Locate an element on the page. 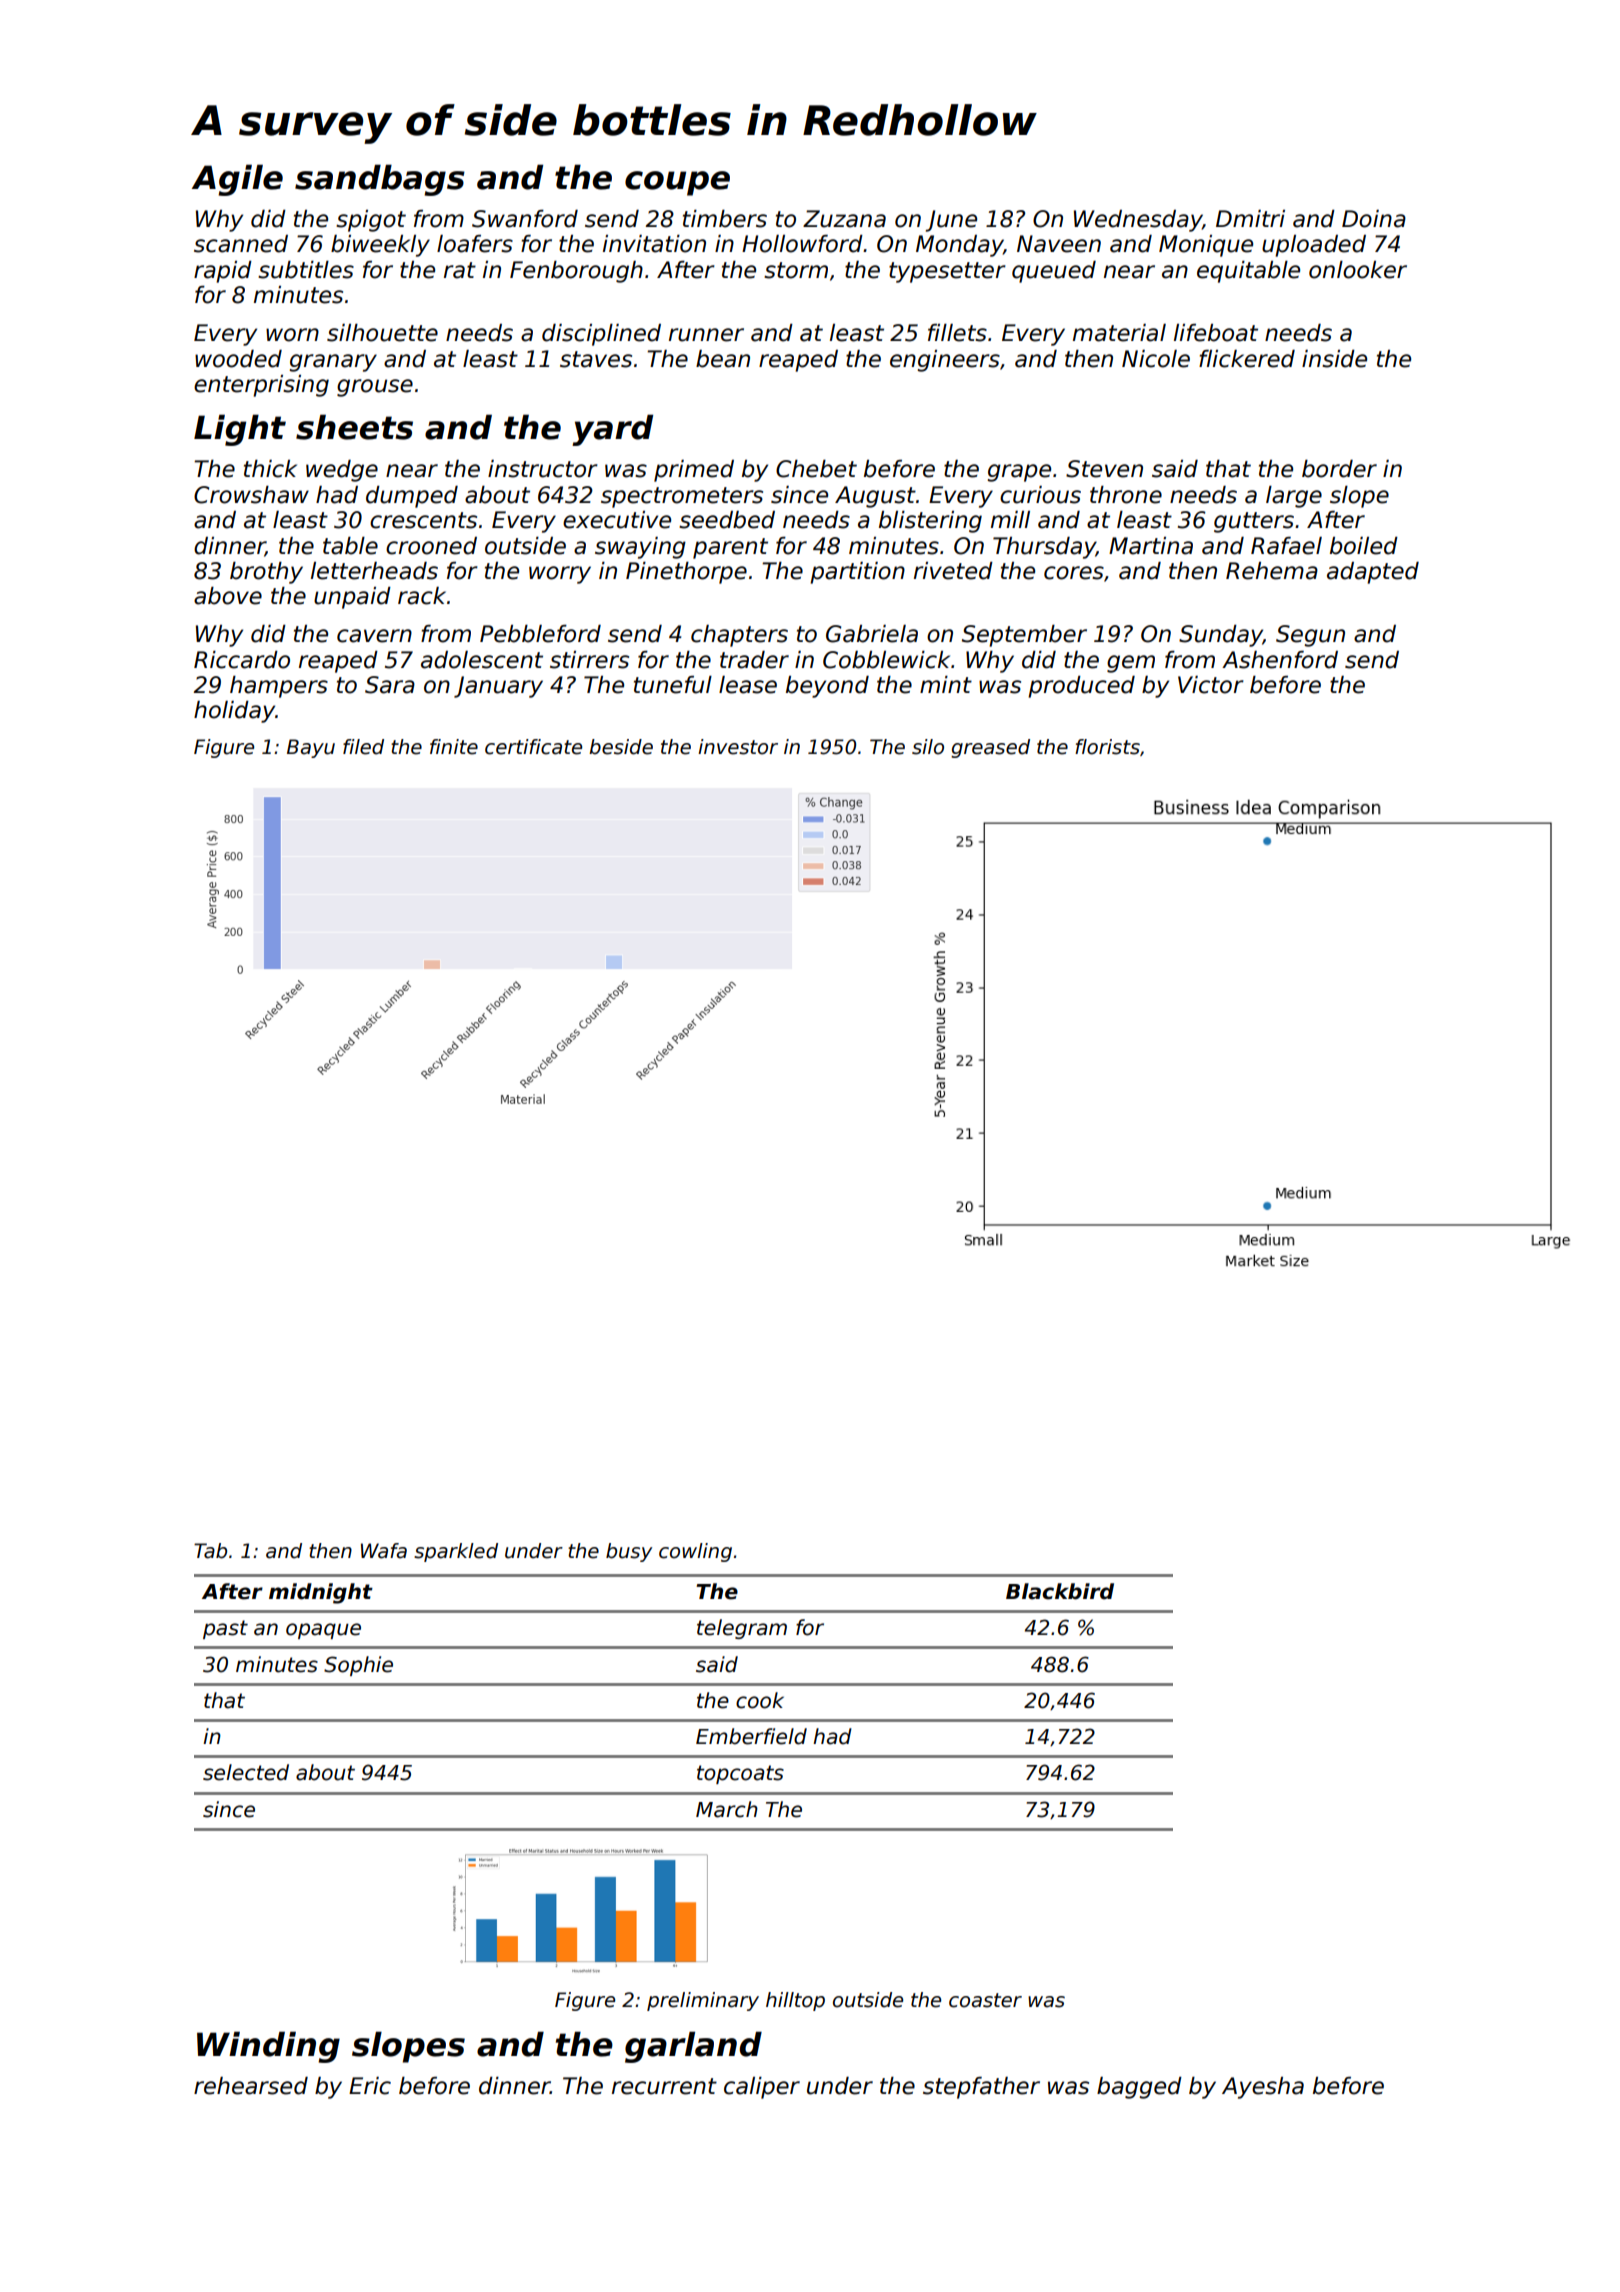 This page has height=2292, width=1620. coaster is located at coordinates (985, 2000).
